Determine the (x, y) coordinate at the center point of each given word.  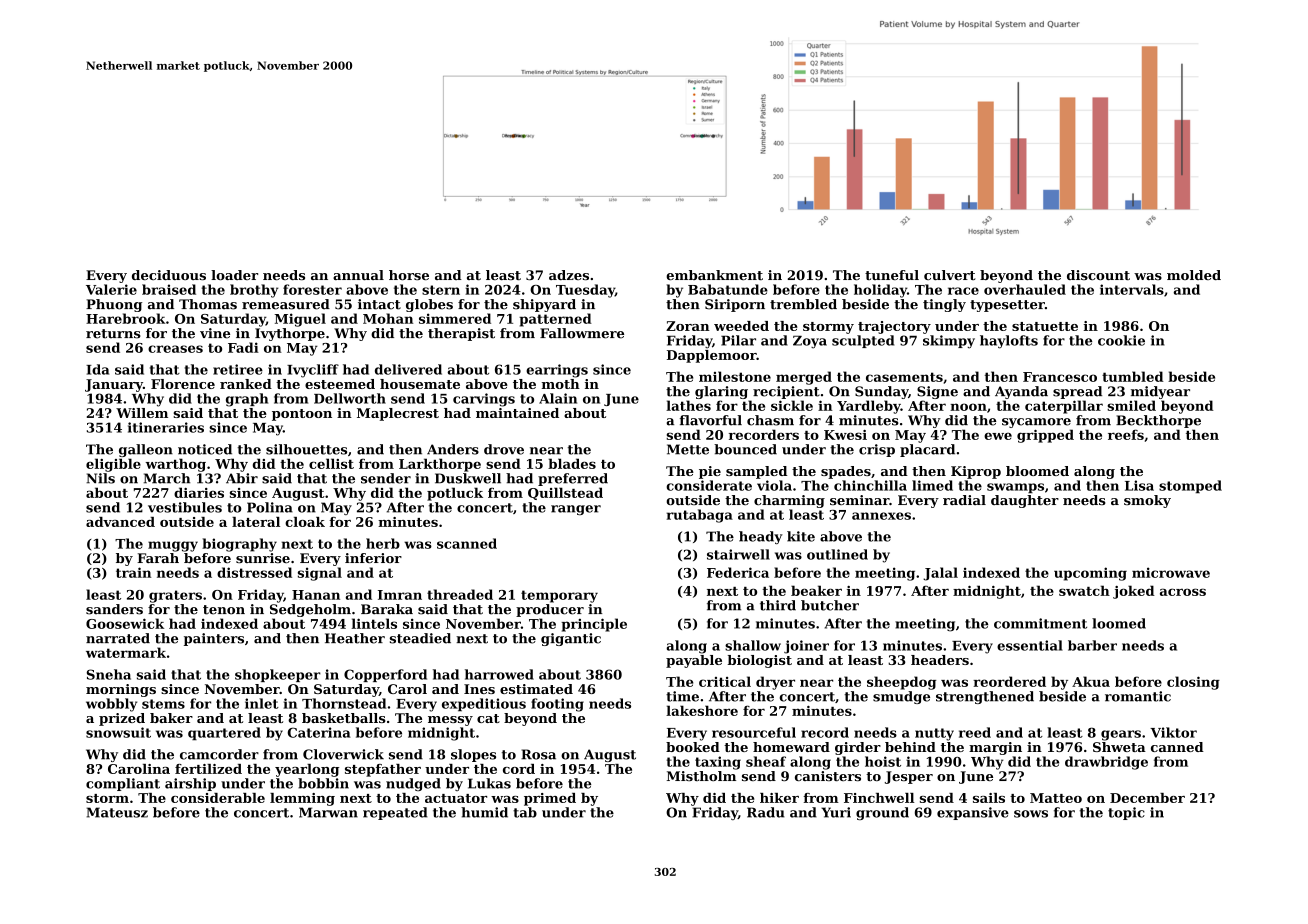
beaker (816, 590)
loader (234, 275)
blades (572, 463)
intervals (1132, 289)
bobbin (323, 783)
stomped (1190, 486)
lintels (374, 623)
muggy (173, 546)
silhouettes (306, 449)
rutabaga (700, 516)
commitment (1040, 623)
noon (968, 407)
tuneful (892, 275)
